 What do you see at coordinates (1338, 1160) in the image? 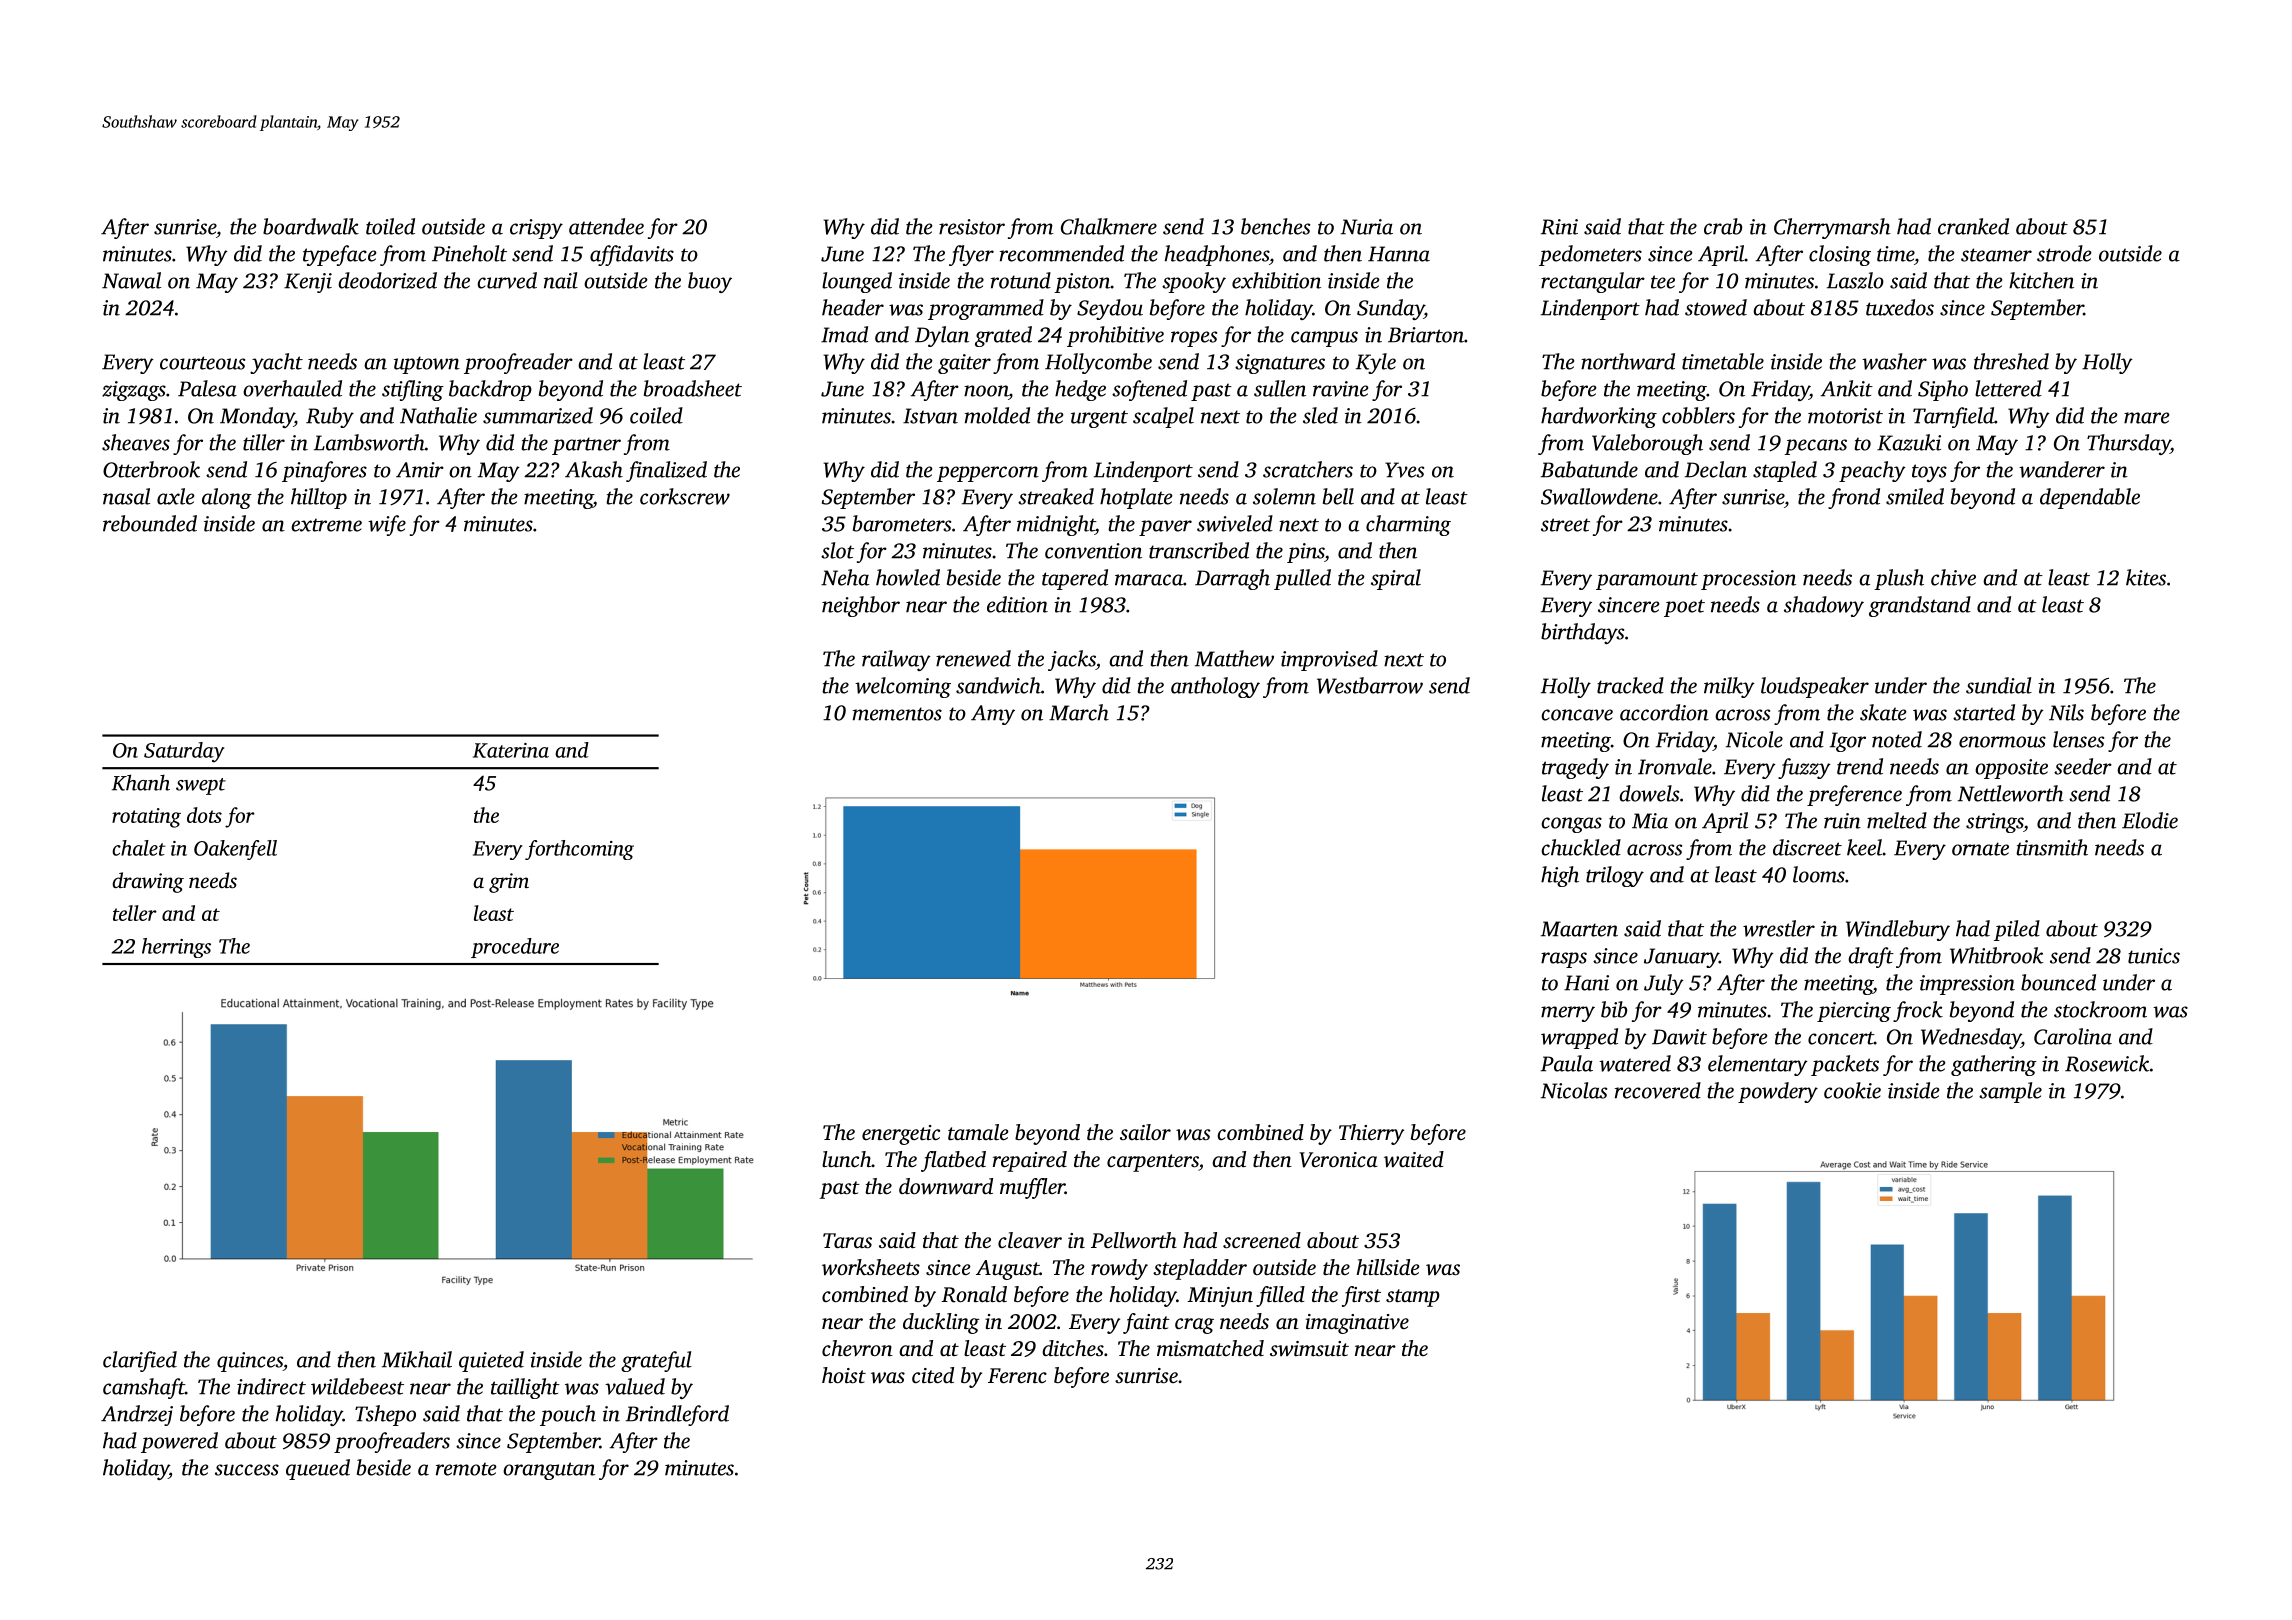
I see `Veronica` at bounding box center [1338, 1160].
